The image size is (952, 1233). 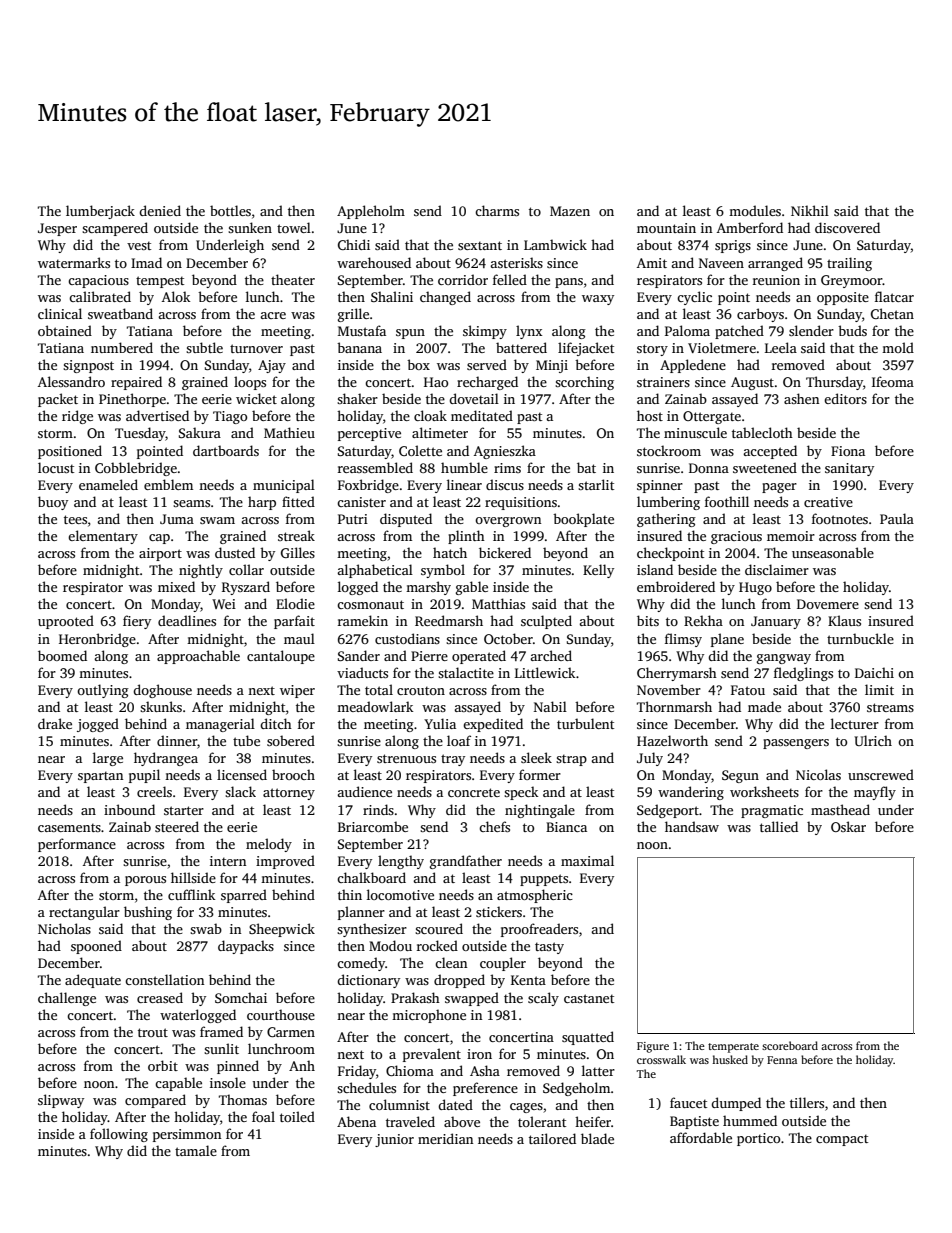 I want to click on spooned, so click(x=96, y=947).
